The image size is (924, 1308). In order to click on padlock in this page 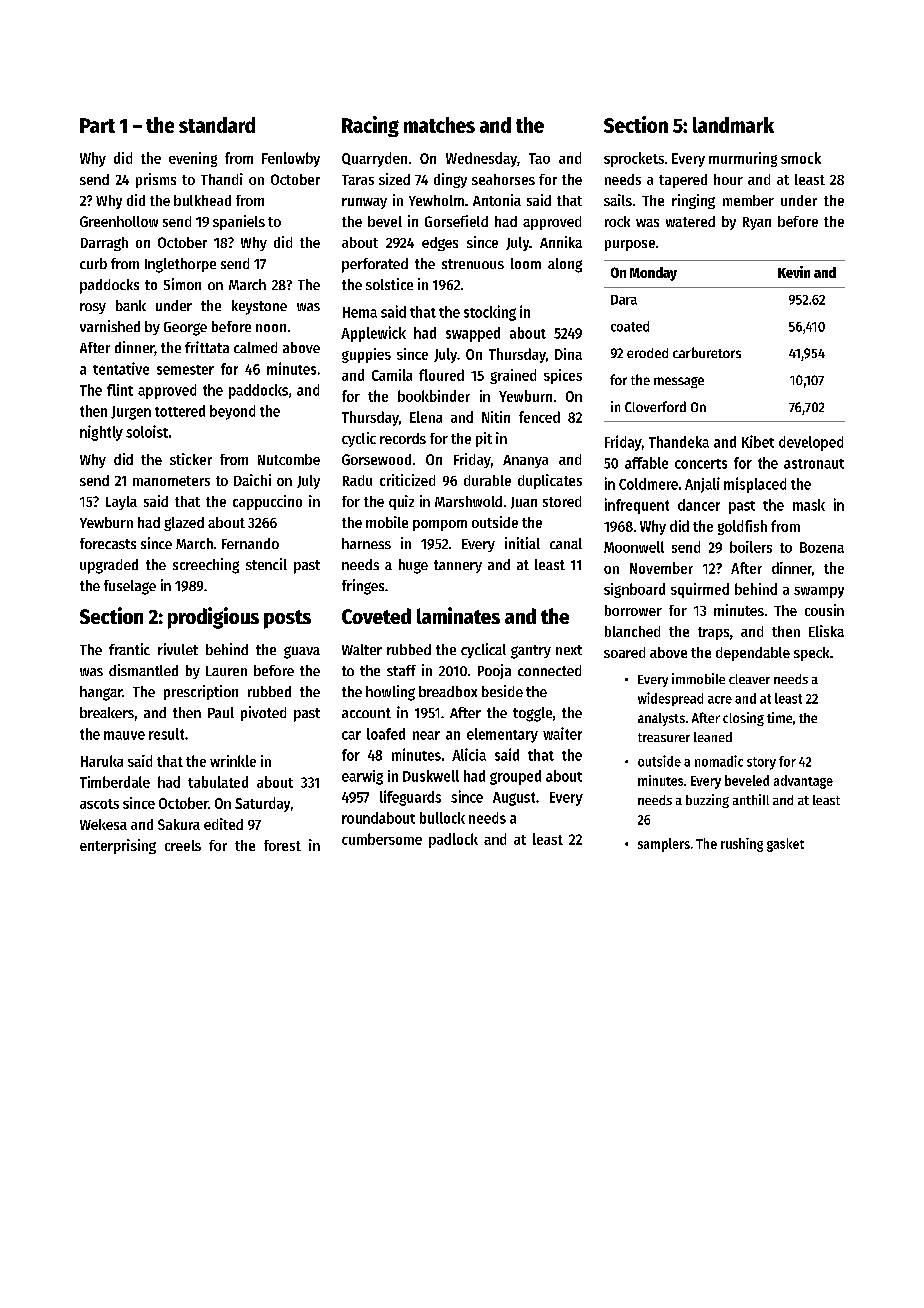, I will do `click(453, 840)`.
